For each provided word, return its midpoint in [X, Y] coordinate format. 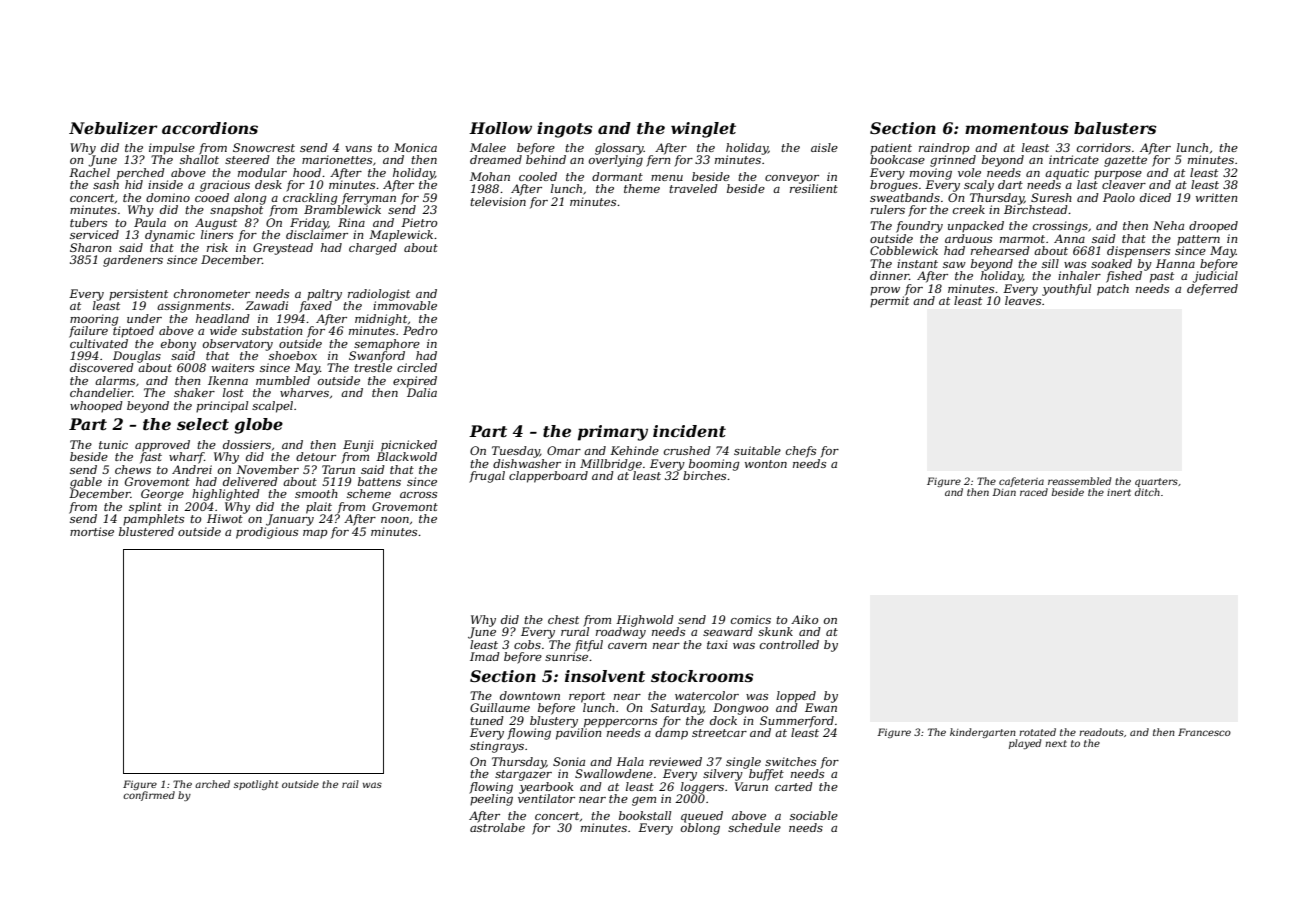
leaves [1023, 300]
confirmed [149, 796]
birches [704, 475]
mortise [92, 531]
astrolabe [497, 827]
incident [689, 431]
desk [268, 184]
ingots [565, 130]
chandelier [101, 392]
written [1216, 197]
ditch [1147, 492]
